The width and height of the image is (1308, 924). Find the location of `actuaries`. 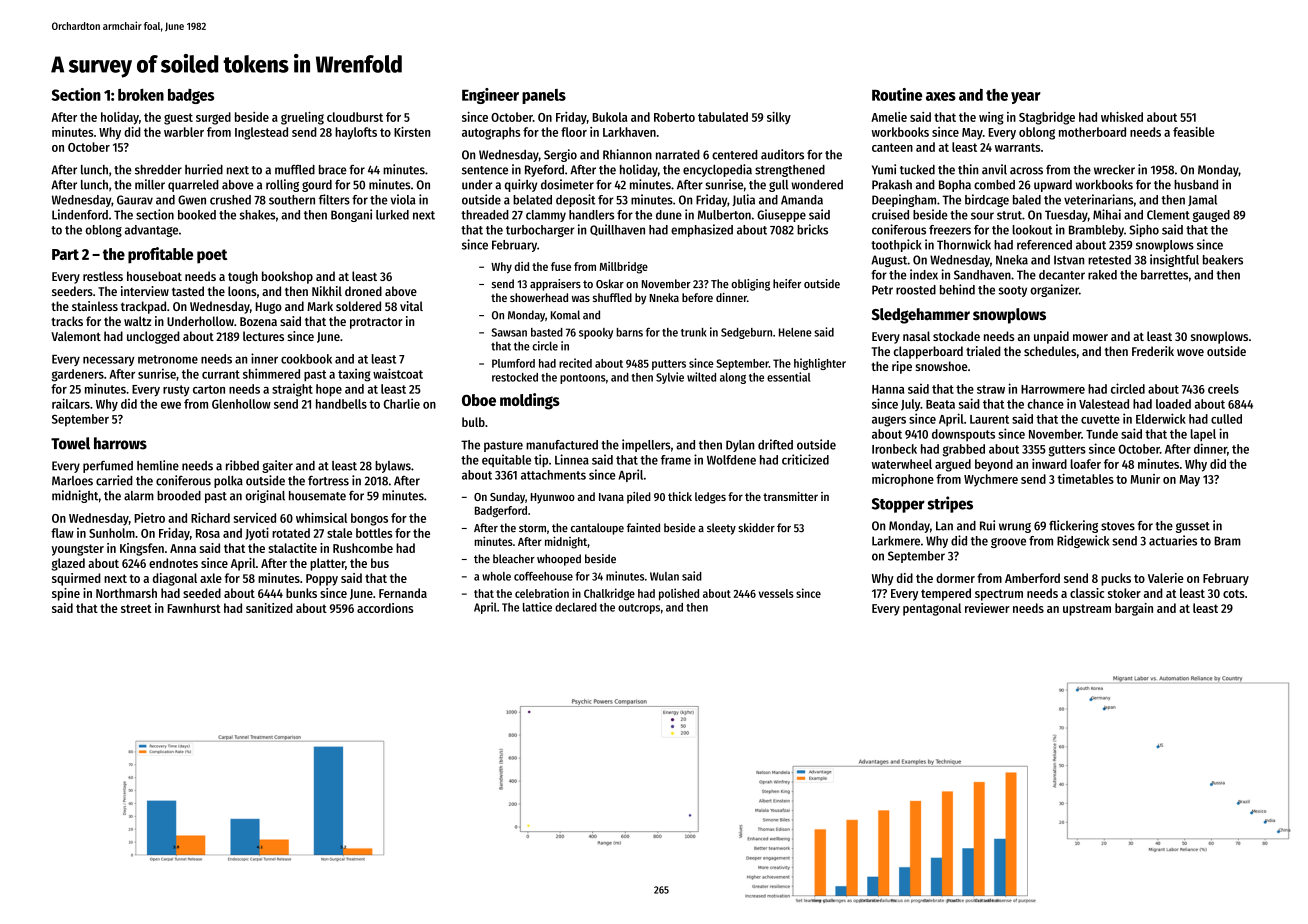

actuaries is located at coordinates (1173, 540).
